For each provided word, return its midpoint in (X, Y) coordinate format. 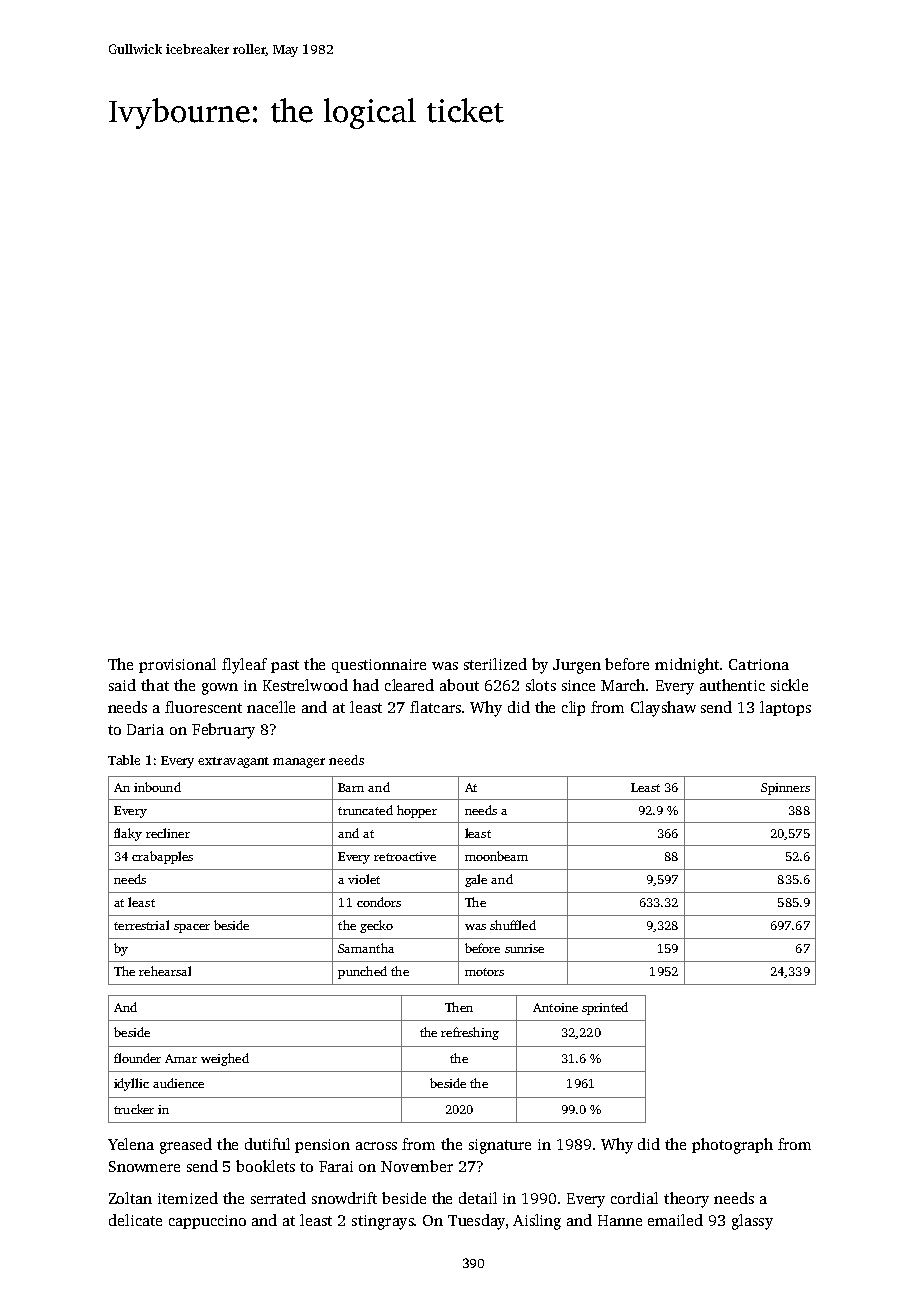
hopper (417, 811)
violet (364, 879)
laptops (785, 708)
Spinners (785, 789)
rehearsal (165, 971)
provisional (177, 665)
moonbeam (496, 856)
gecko (376, 926)
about (459, 685)
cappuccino (207, 1222)
